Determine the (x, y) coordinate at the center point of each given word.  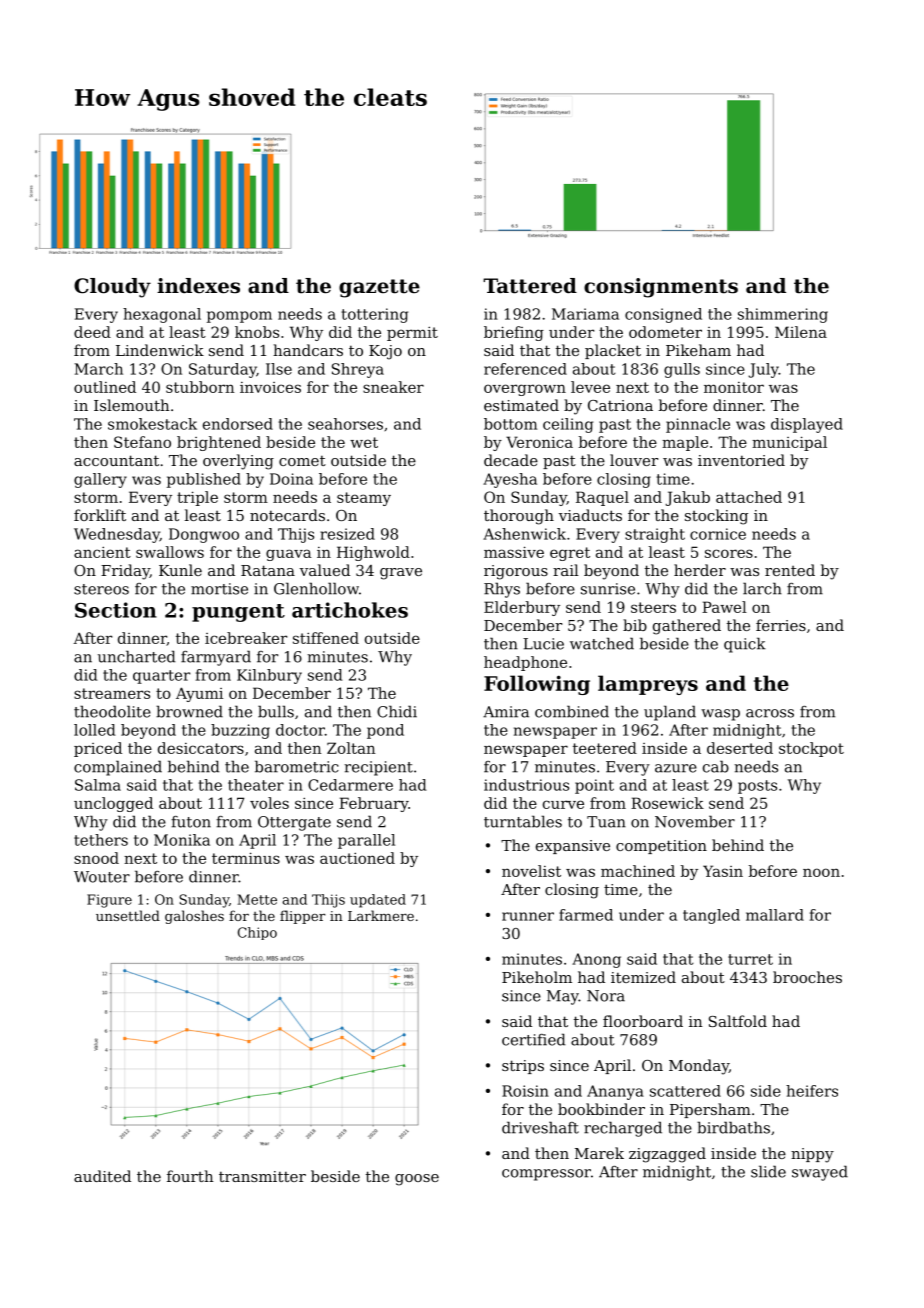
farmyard (216, 658)
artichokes (350, 610)
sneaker (393, 387)
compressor (546, 1175)
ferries (781, 625)
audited (102, 1176)
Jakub (687, 498)
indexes (198, 286)
